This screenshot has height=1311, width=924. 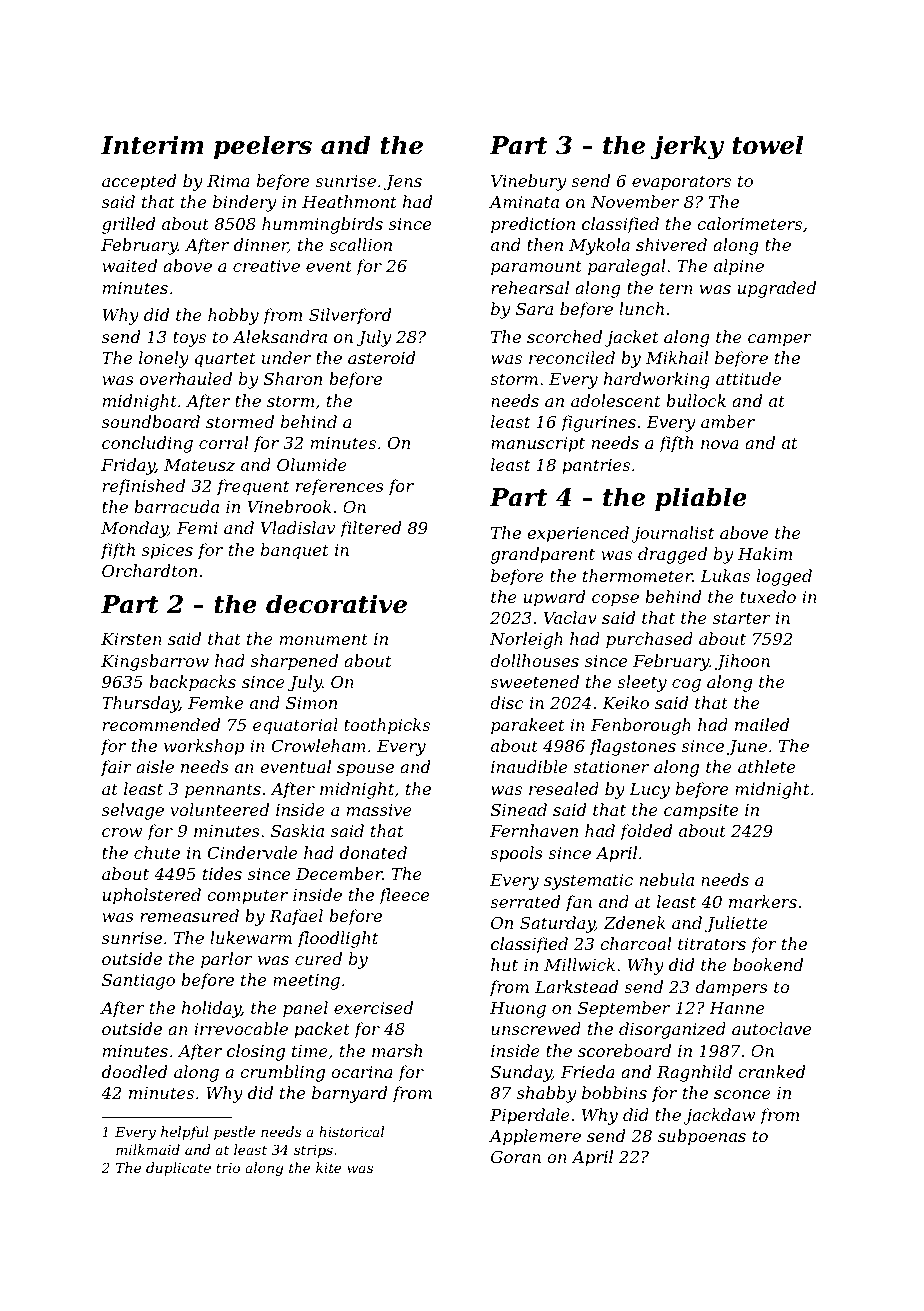 I want to click on doodled, so click(x=134, y=1071).
